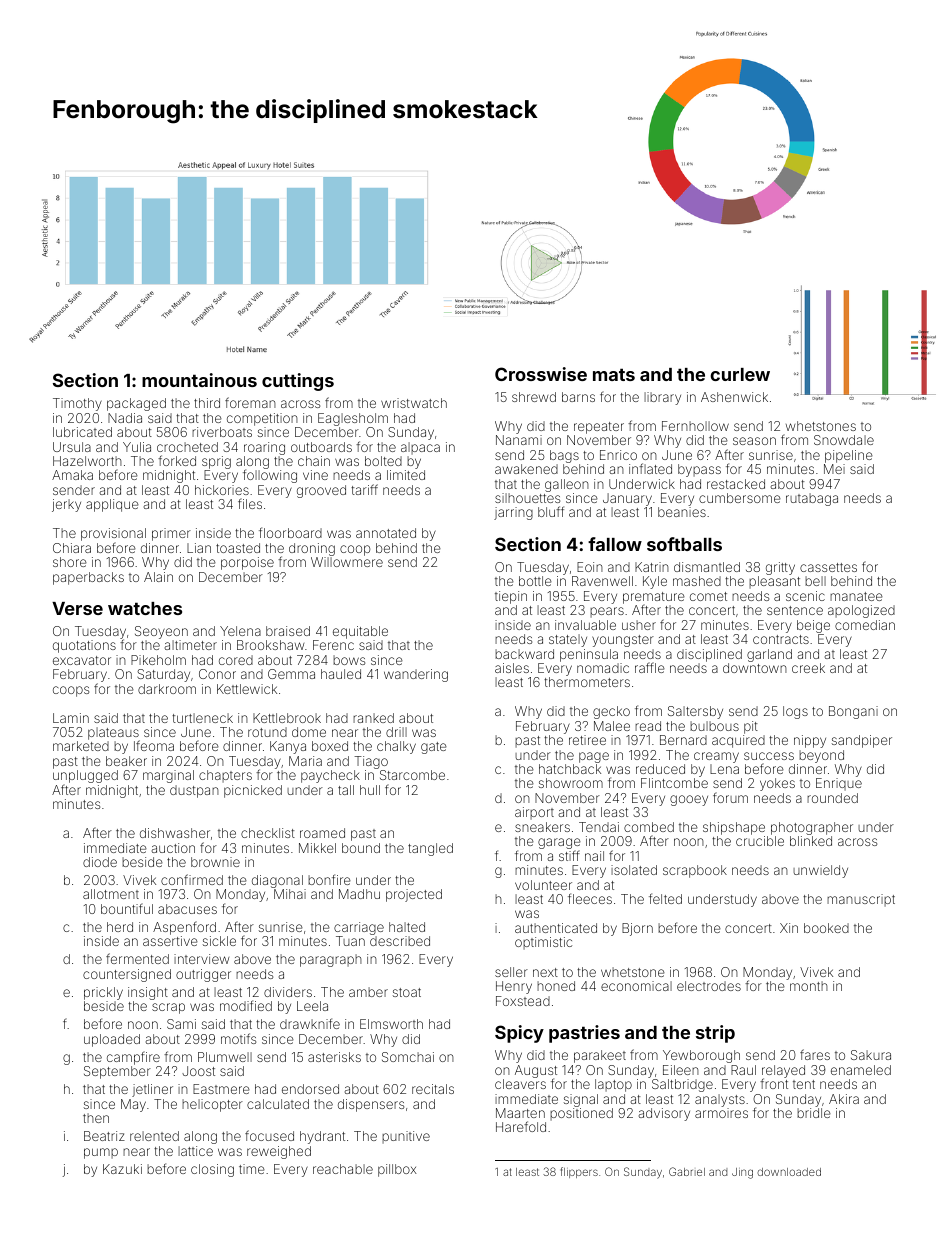  Describe the element at coordinates (834, 469) in the screenshot. I see `Mei` at that location.
